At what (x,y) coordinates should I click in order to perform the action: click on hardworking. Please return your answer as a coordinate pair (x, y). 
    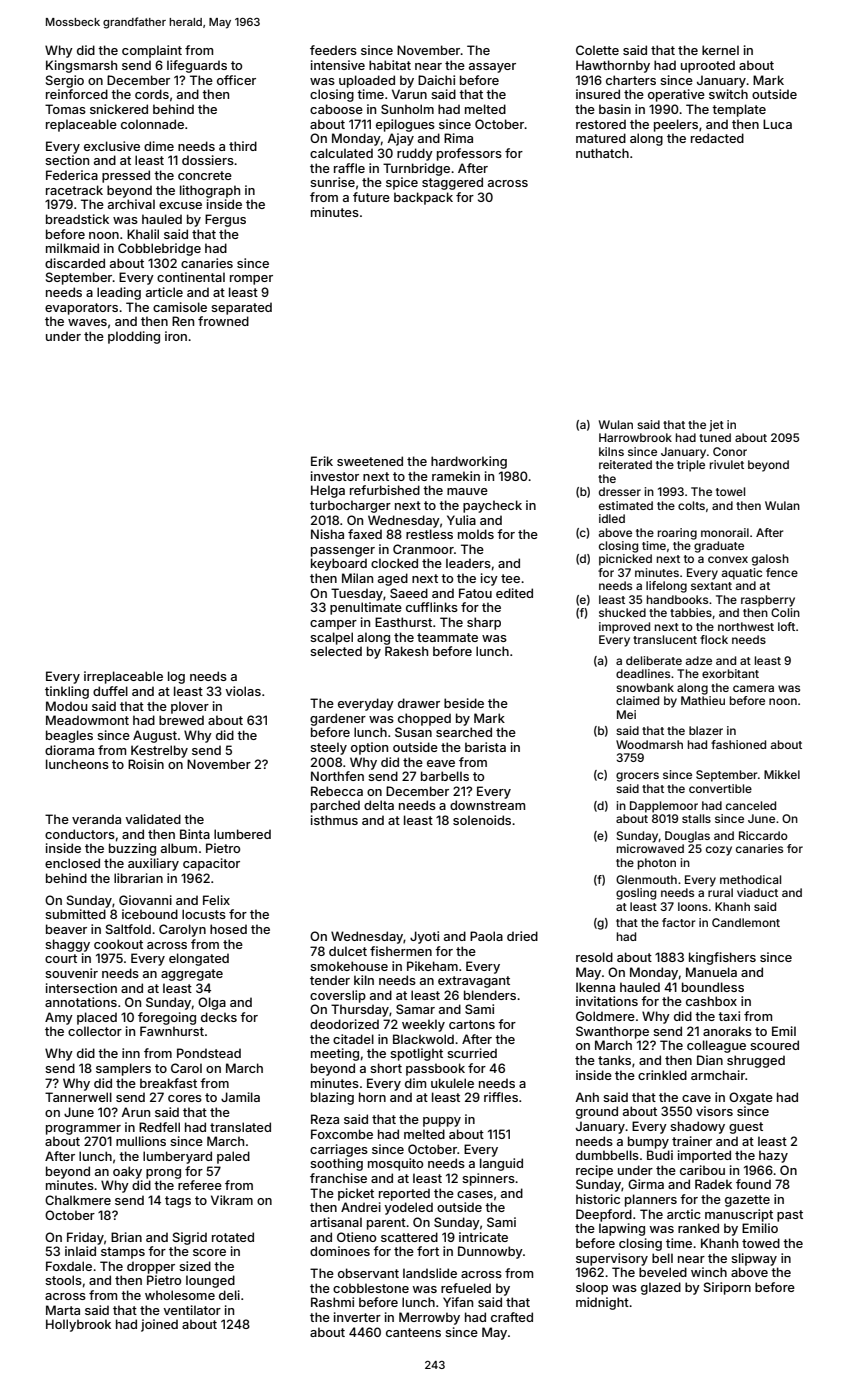
    Looking at the image, I should click on (469, 462).
